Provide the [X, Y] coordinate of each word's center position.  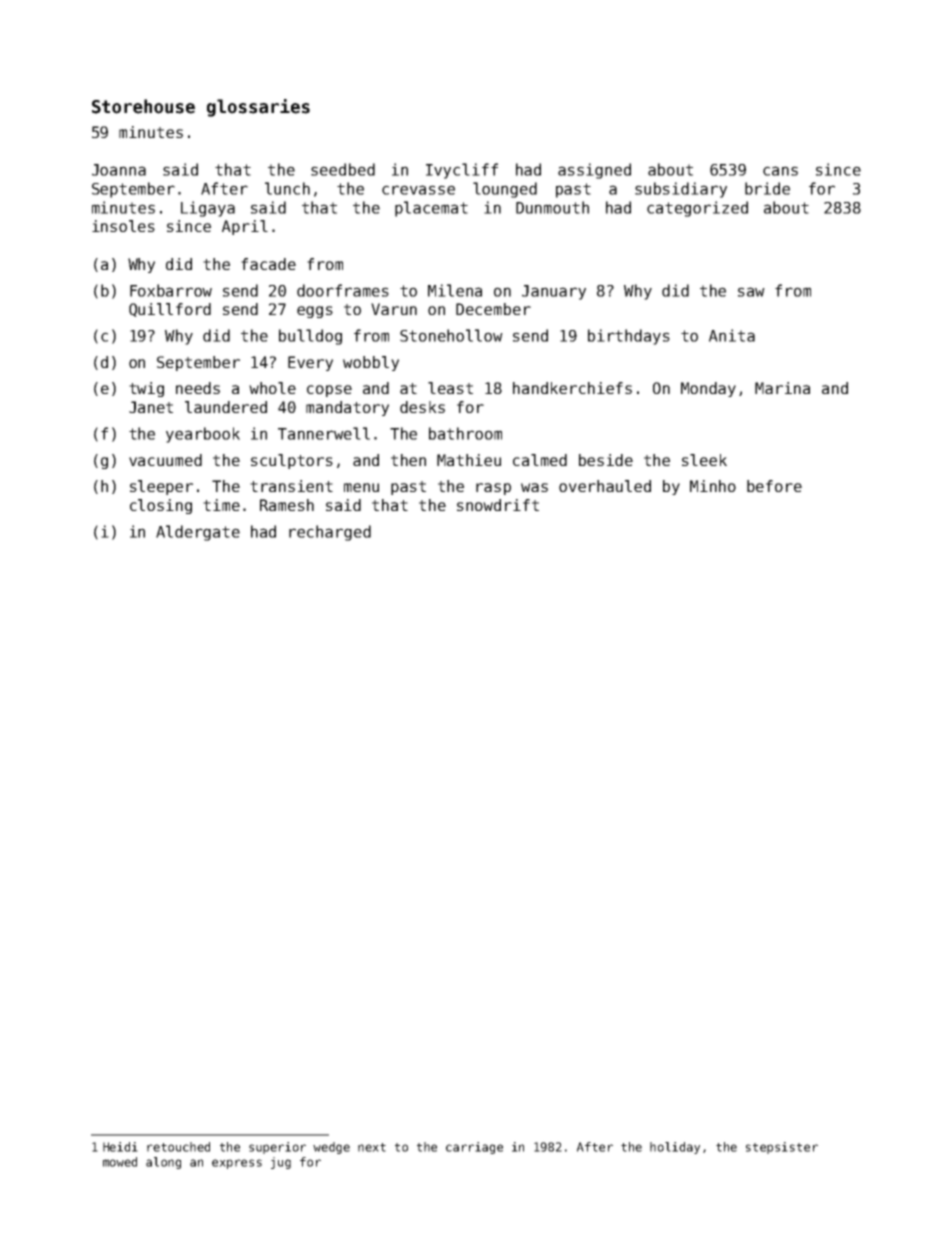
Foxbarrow [171, 290]
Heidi [120, 1147]
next [372, 1147]
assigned [594, 171]
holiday [675, 1148]
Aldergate [198, 533]
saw [751, 292]
